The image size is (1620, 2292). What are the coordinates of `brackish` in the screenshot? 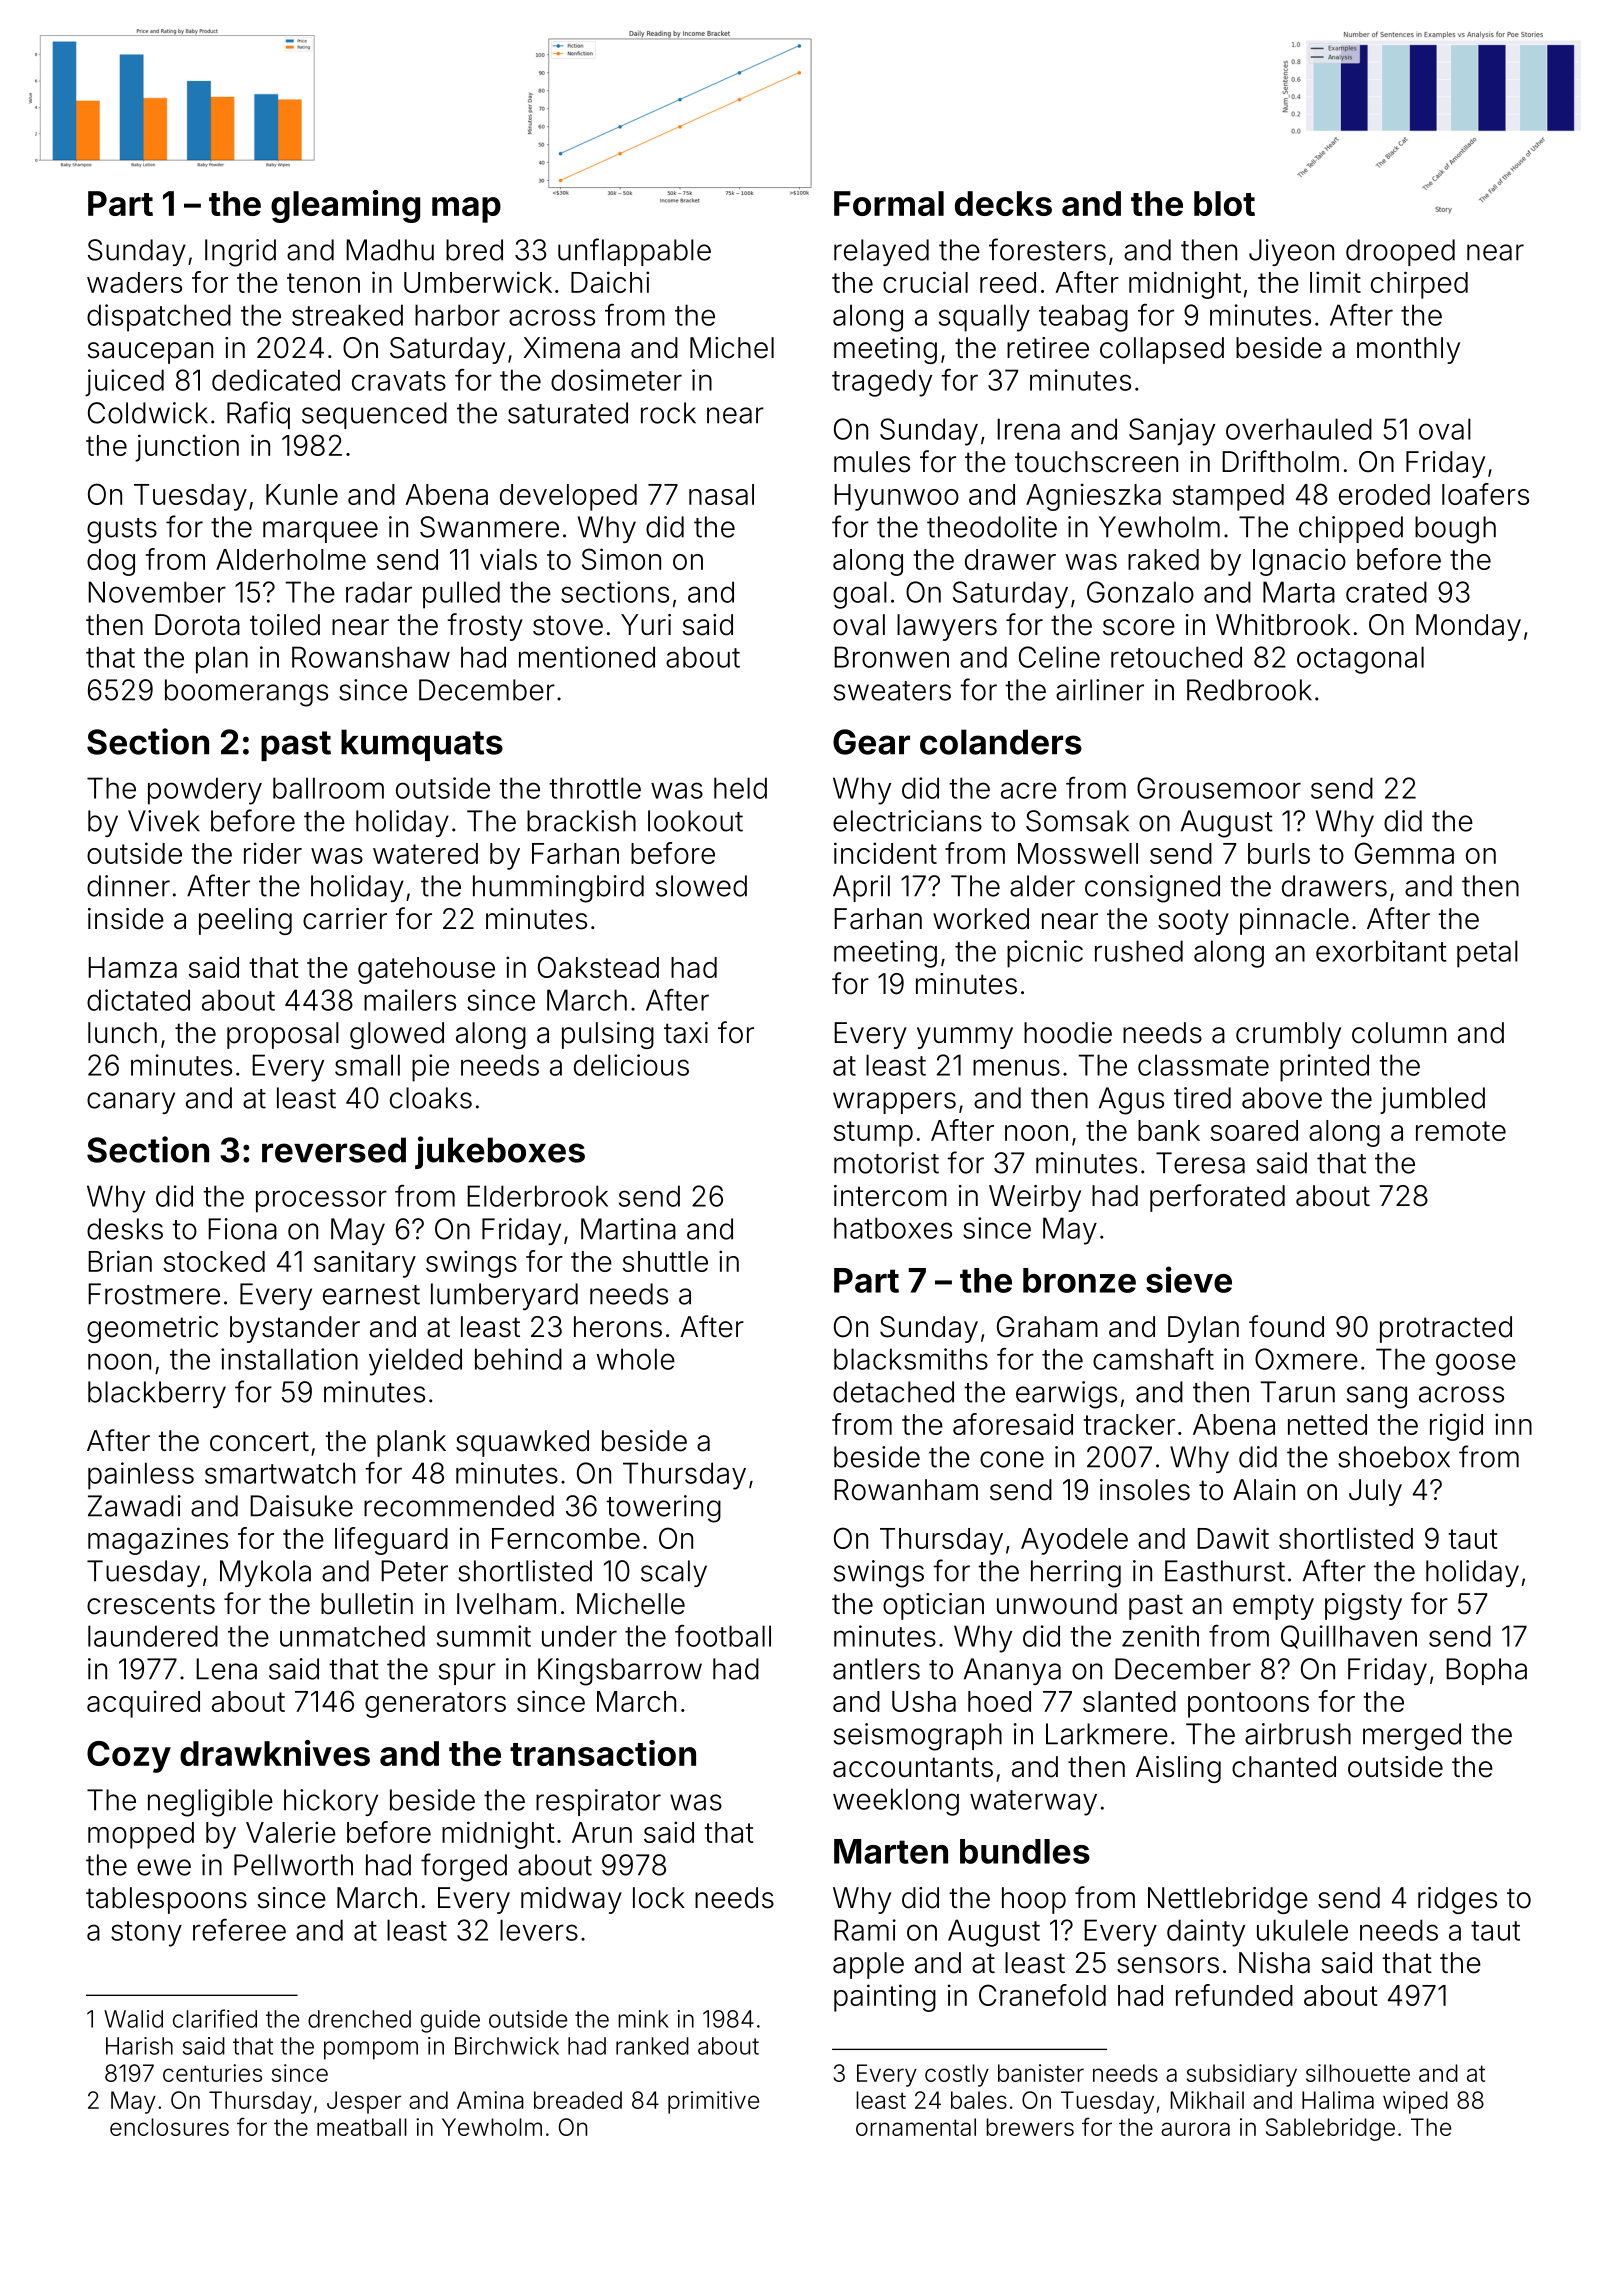 It's located at (581, 821).
